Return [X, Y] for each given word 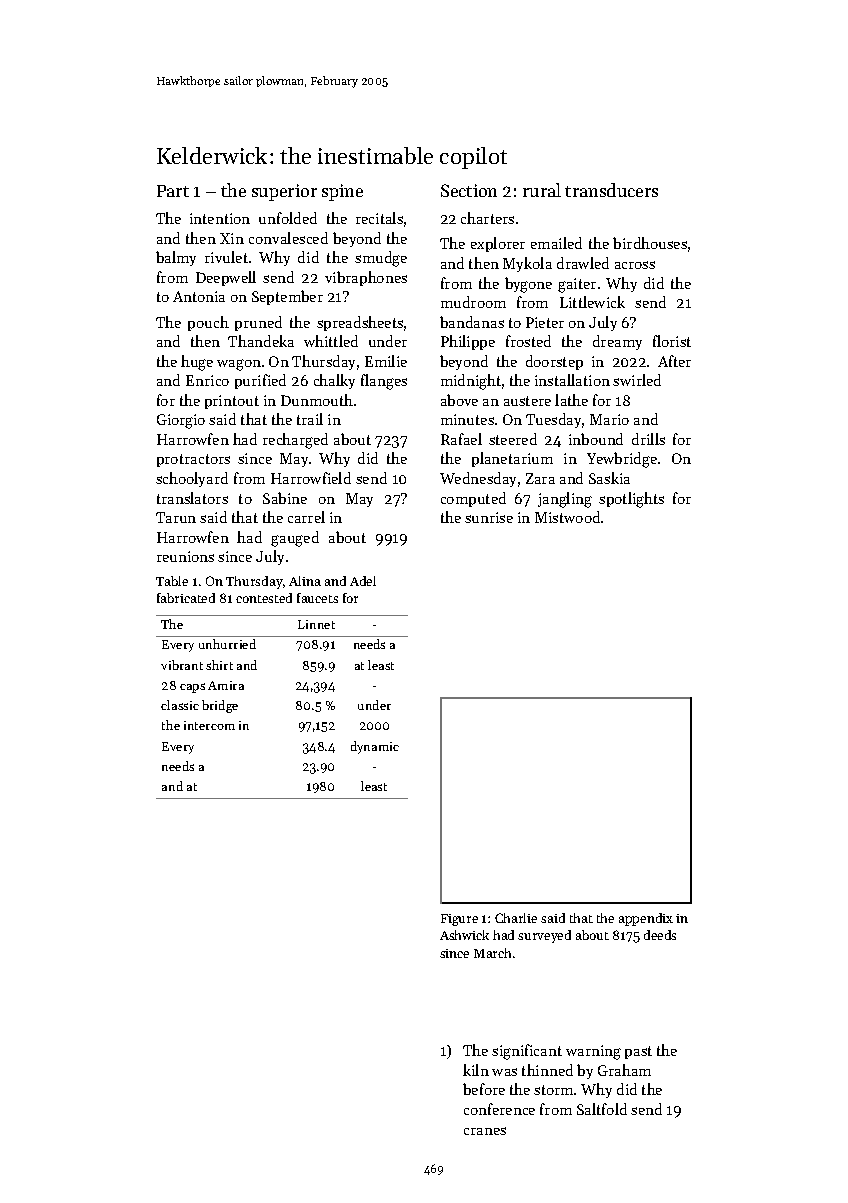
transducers [611, 190]
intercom [209, 725]
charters [487, 218]
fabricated [186, 598]
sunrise [489, 517]
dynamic [375, 747]
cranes [485, 1131]
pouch [208, 323]
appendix [646, 919]
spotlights [631, 500]
